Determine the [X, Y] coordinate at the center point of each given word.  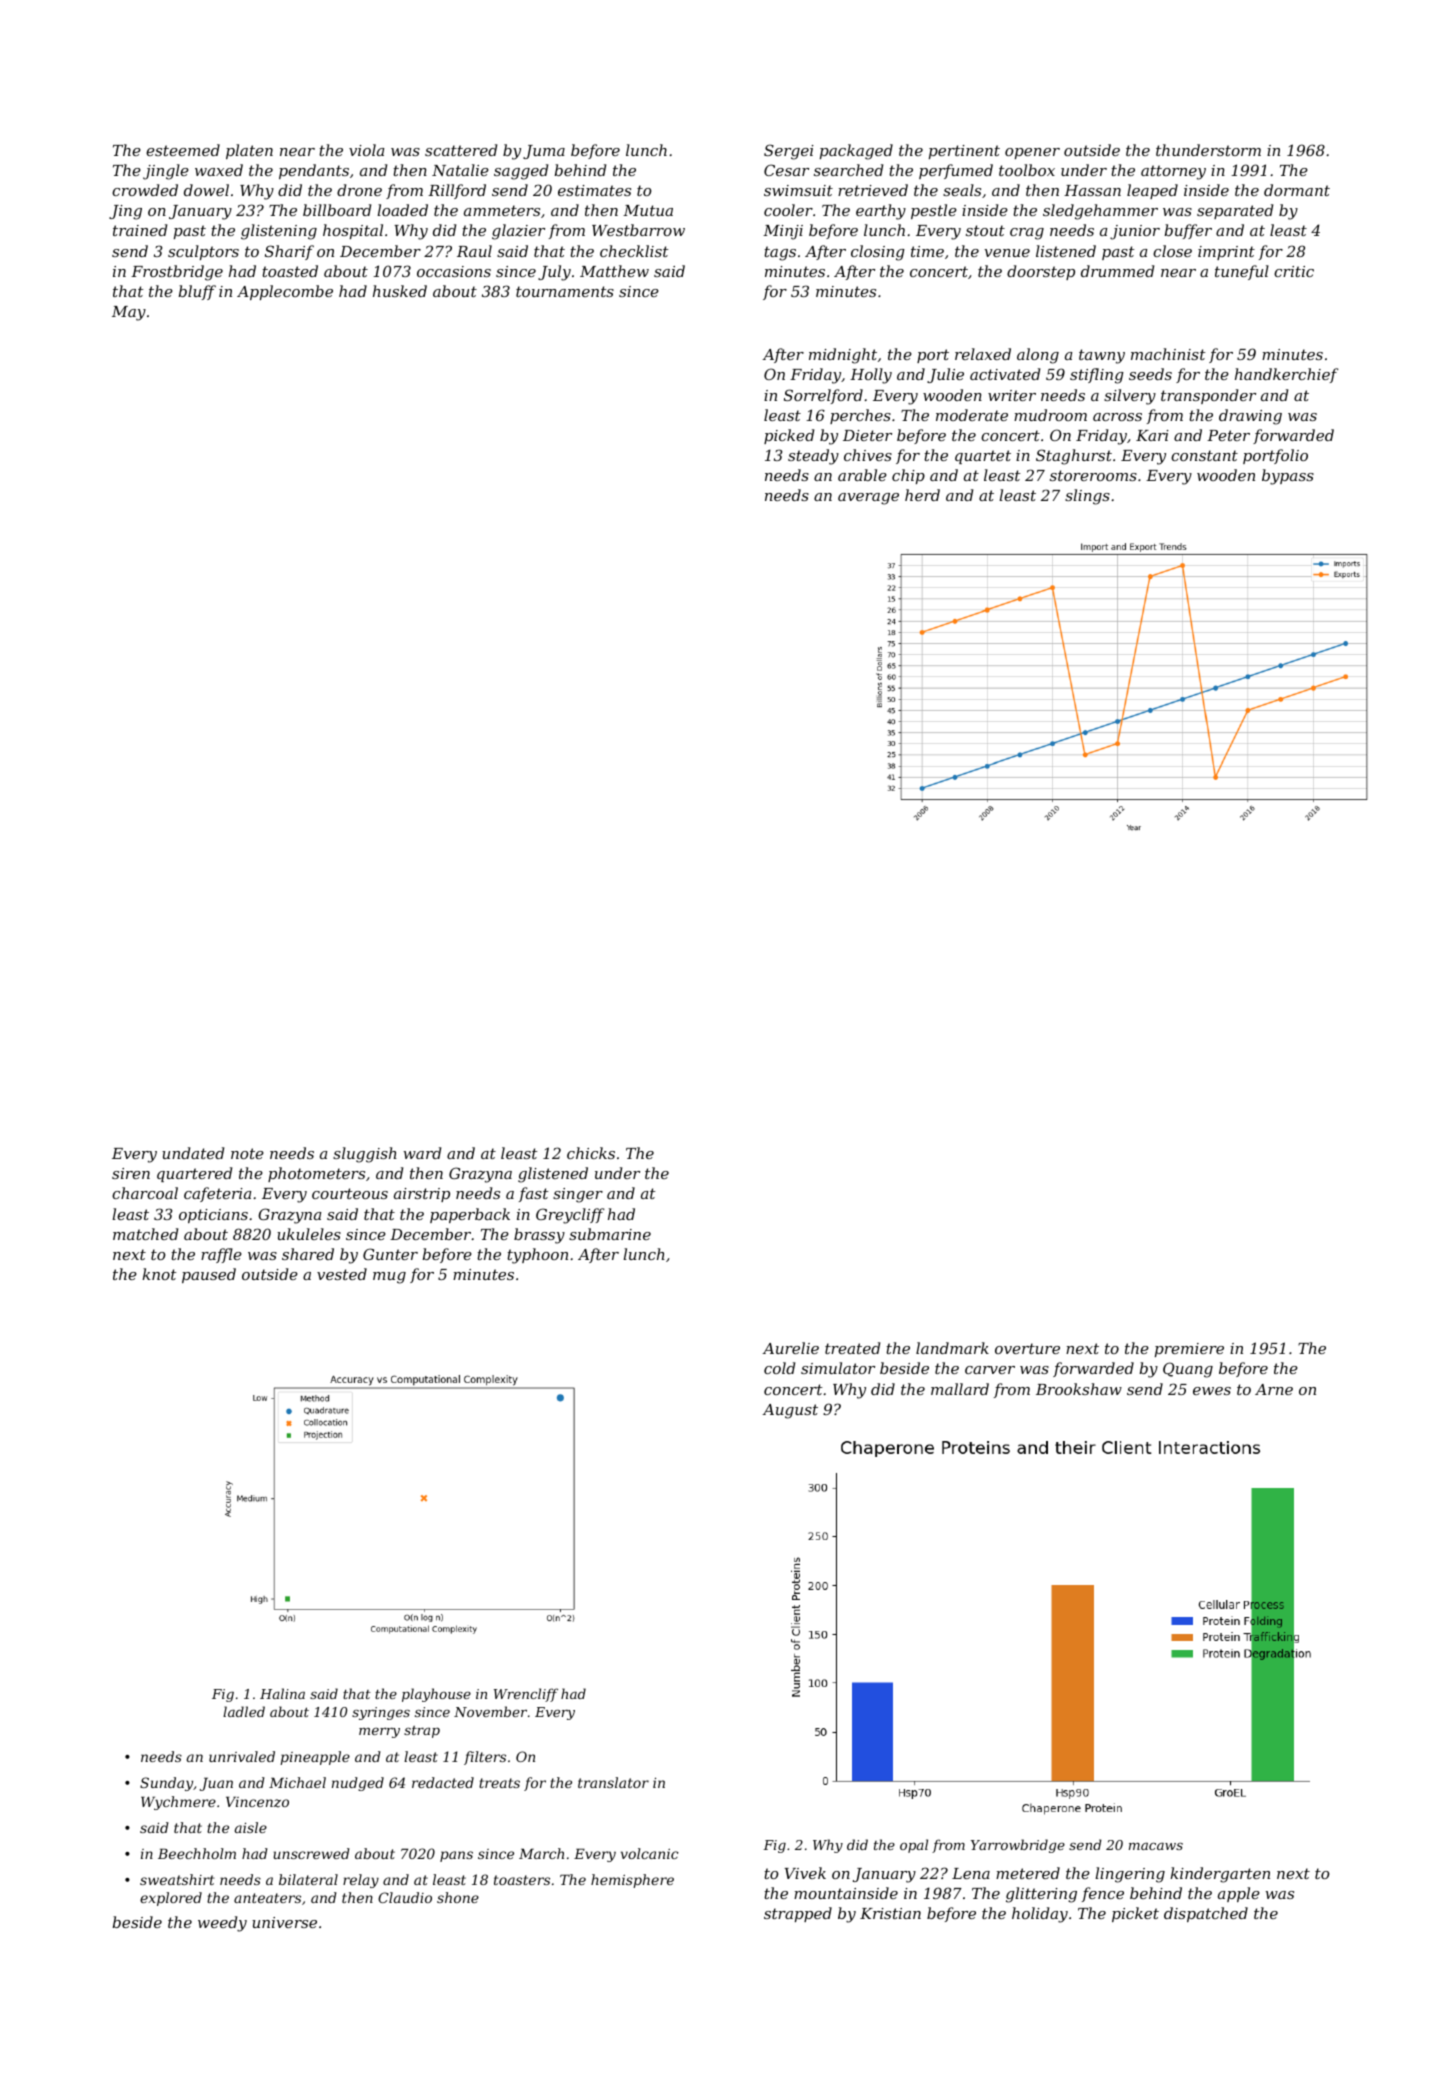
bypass [1288, 477]
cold [779, 1368]
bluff [197, 292]
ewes [1212, 1391]
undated [193, 1153]
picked [789, 436]
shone [458, 1897]
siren [131, 1173]
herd [922, 495]
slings [1087, 497]
